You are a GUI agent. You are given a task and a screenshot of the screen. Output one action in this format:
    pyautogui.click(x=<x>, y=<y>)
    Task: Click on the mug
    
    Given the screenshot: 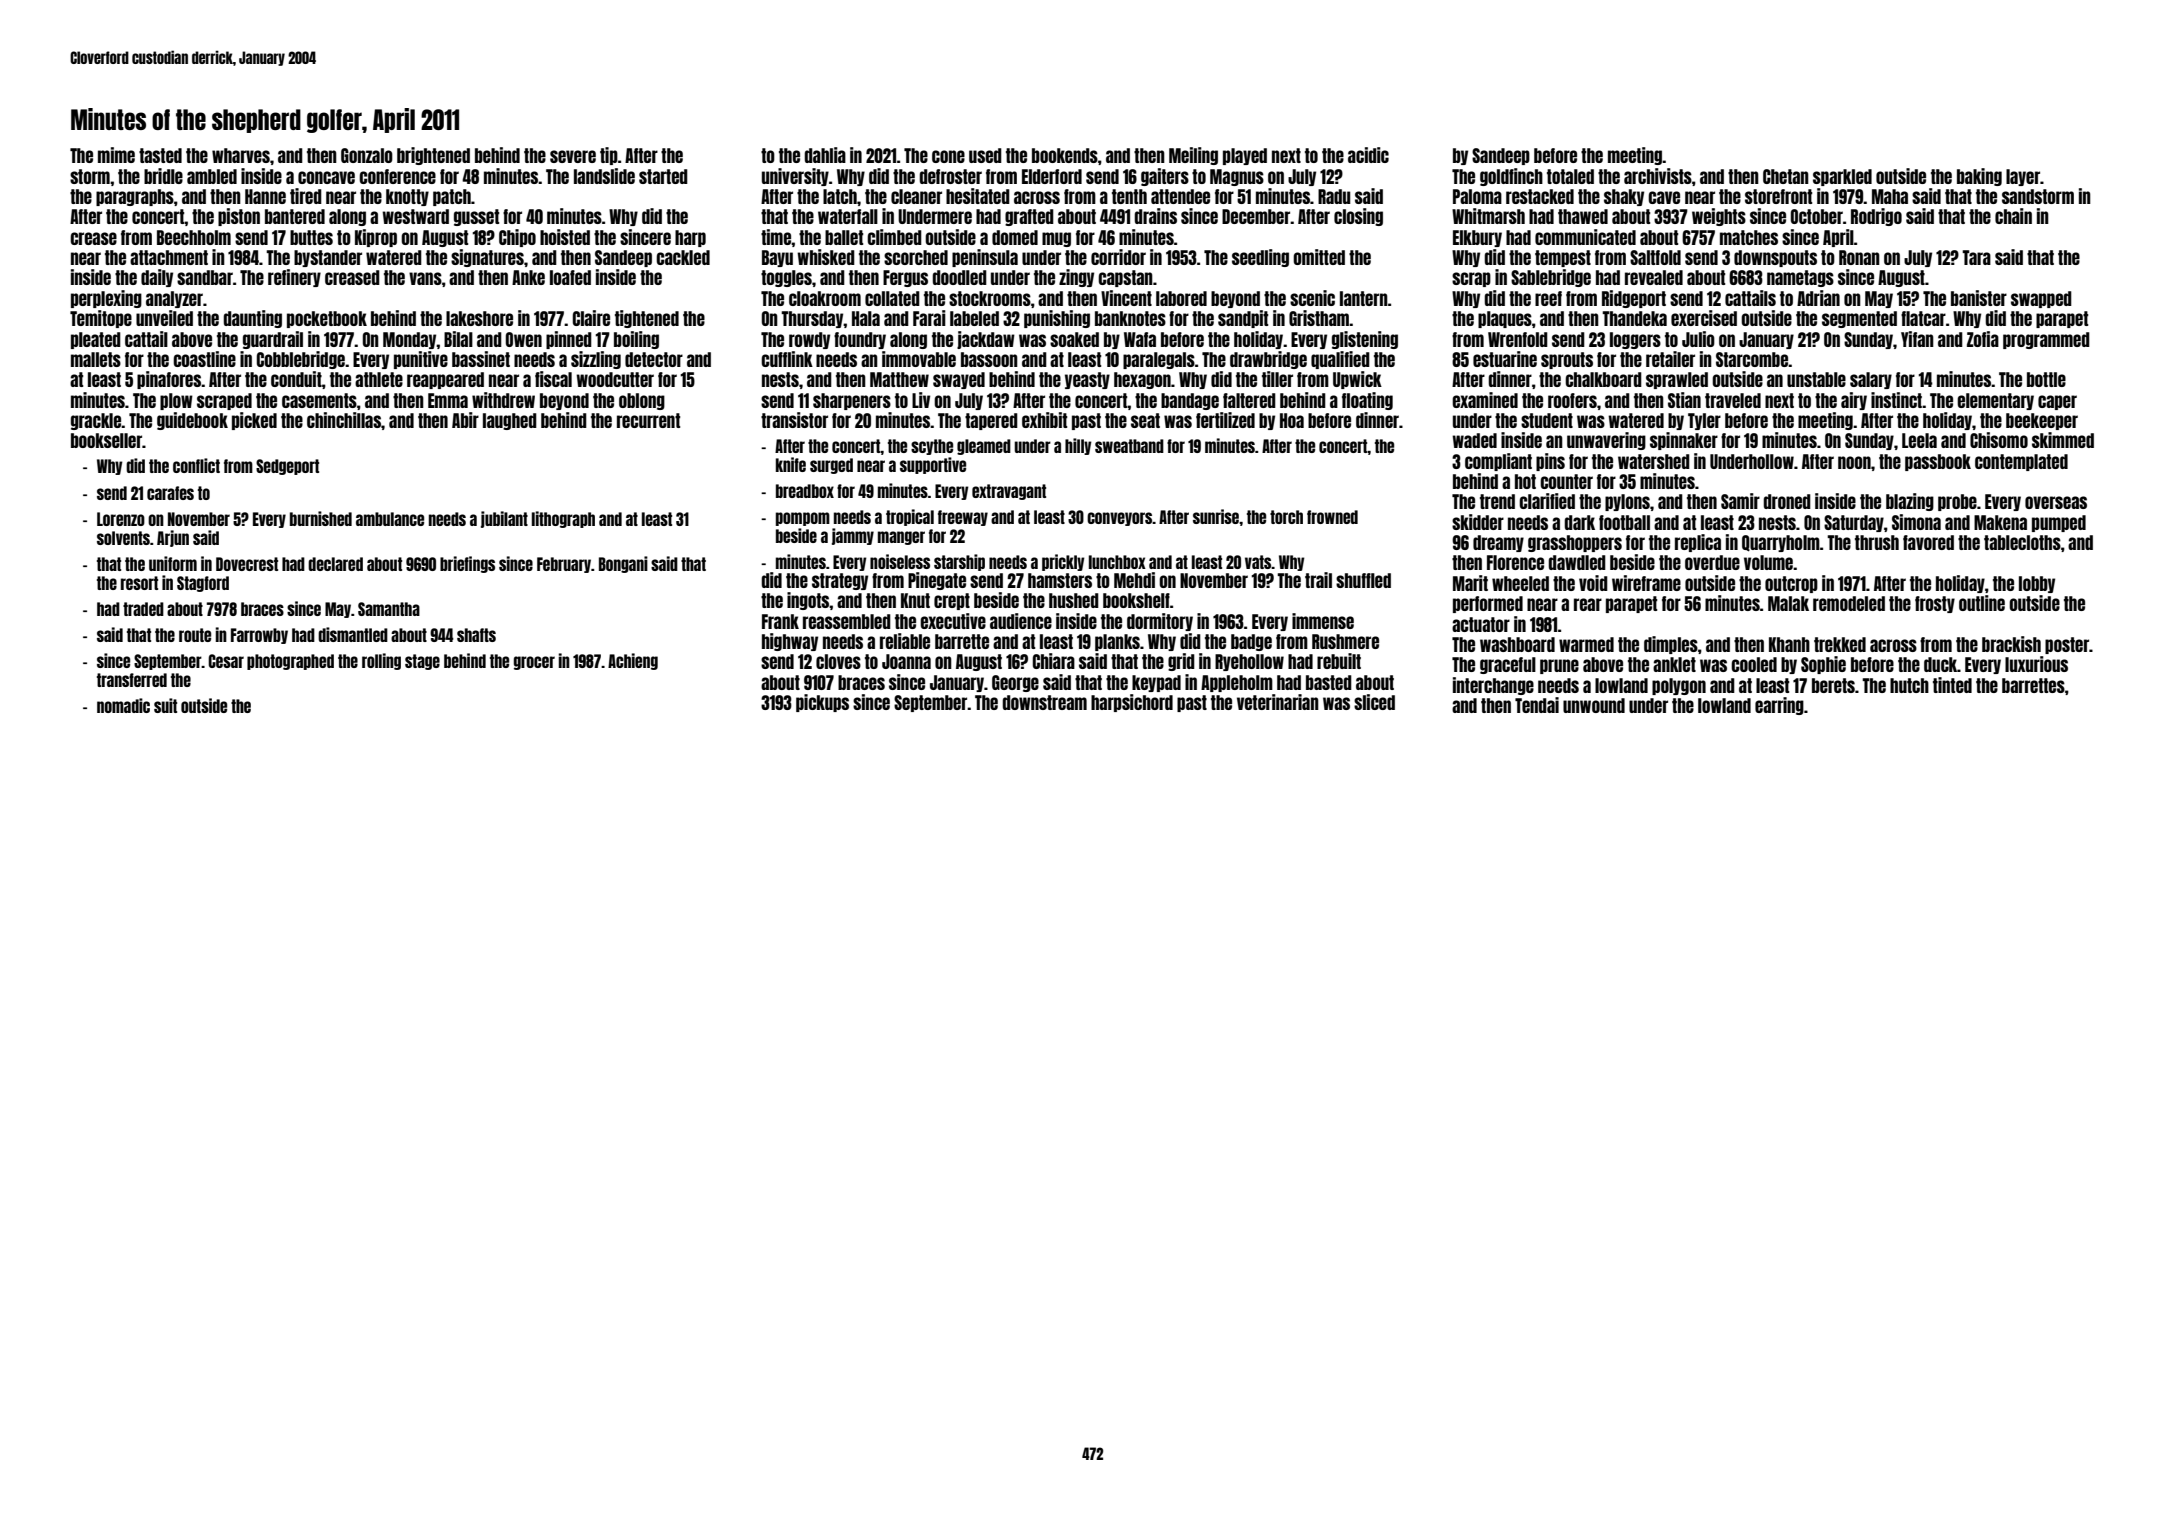 What is the action you would take?
    pyautogui.click(x=1056, y=239)
